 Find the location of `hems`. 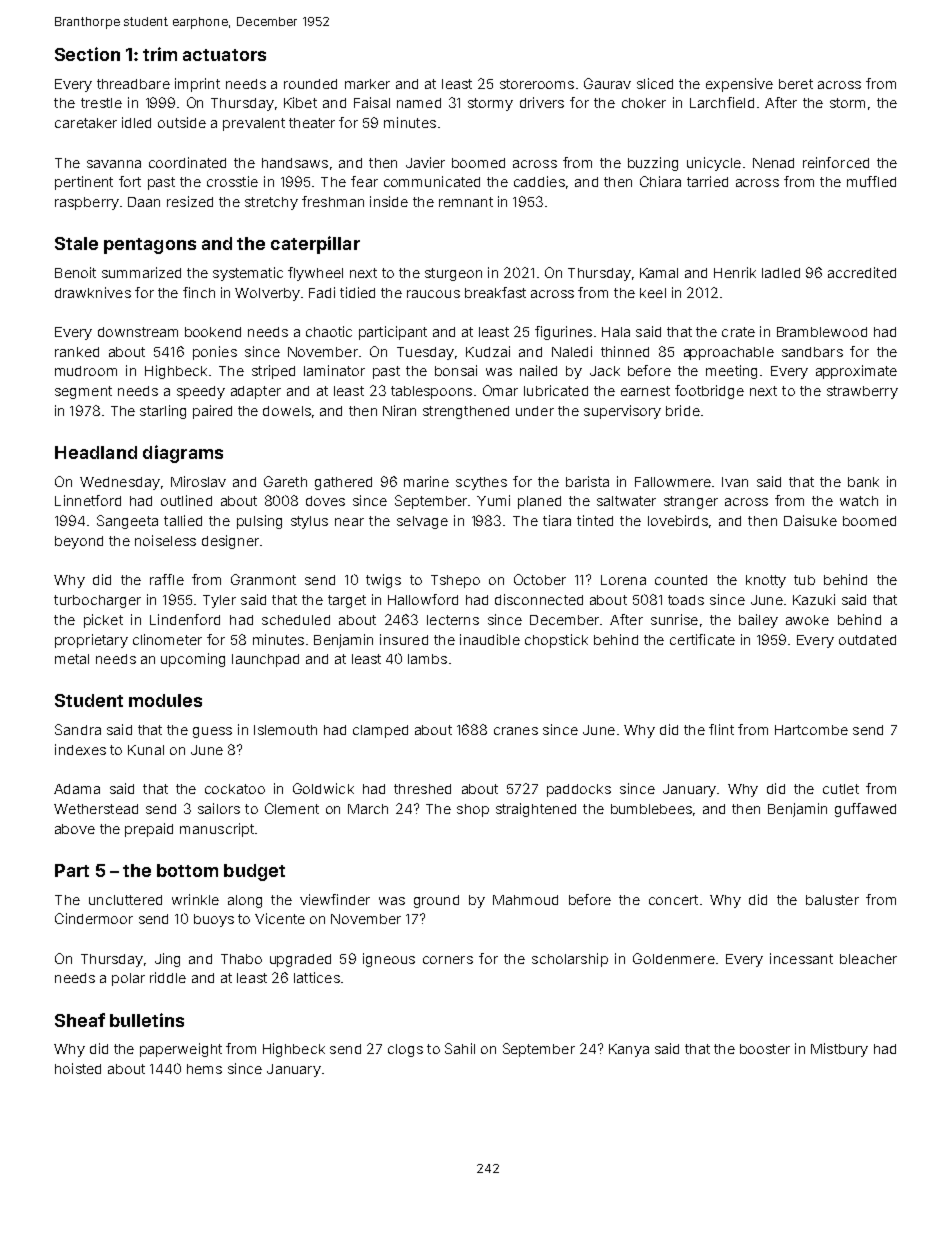

hems is located at coordinates (204, 1069).
